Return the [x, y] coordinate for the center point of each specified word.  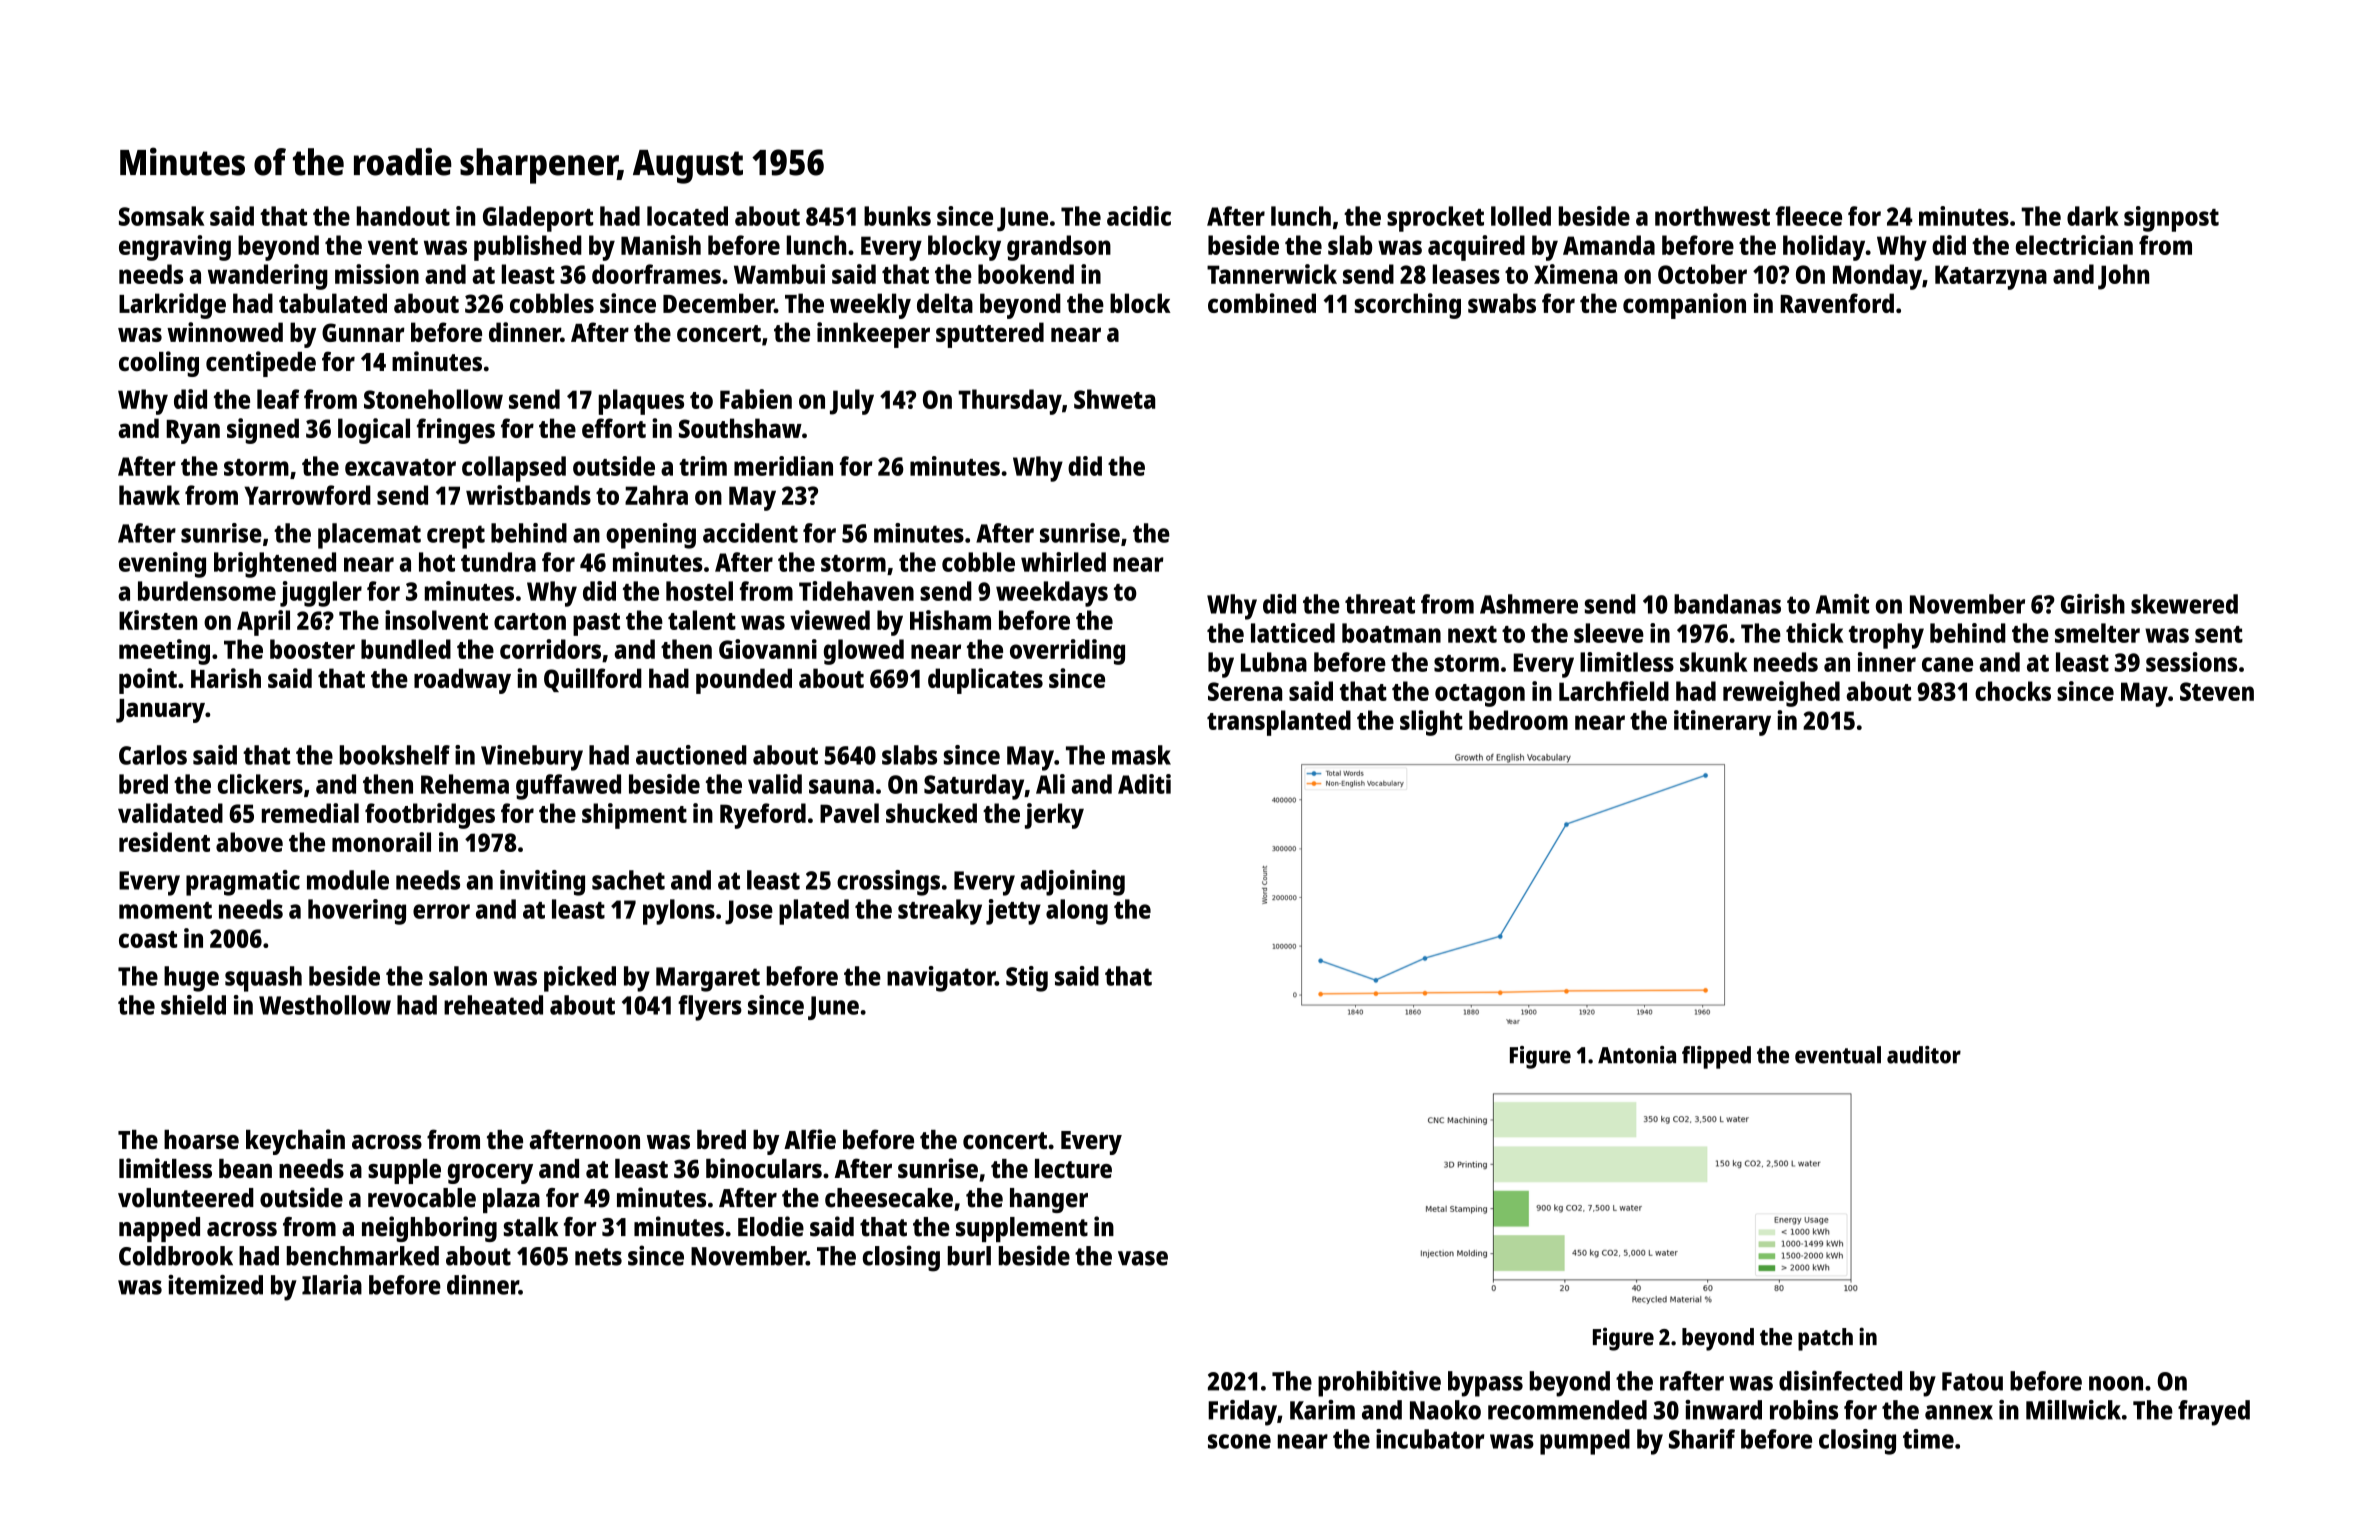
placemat [369, 536]
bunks [897, 216]
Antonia [1637, 1055]
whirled [1063, 562]
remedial [310, 813]
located [687, 216]
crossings [888, 883]
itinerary [1722, 723]
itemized [215, 1285]
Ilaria [332, 1285]
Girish [2093, 604]
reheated [493, 1005]
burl [969, 1256]
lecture [1073, 1168]
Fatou [1972, 1381]
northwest [1712, 216]
